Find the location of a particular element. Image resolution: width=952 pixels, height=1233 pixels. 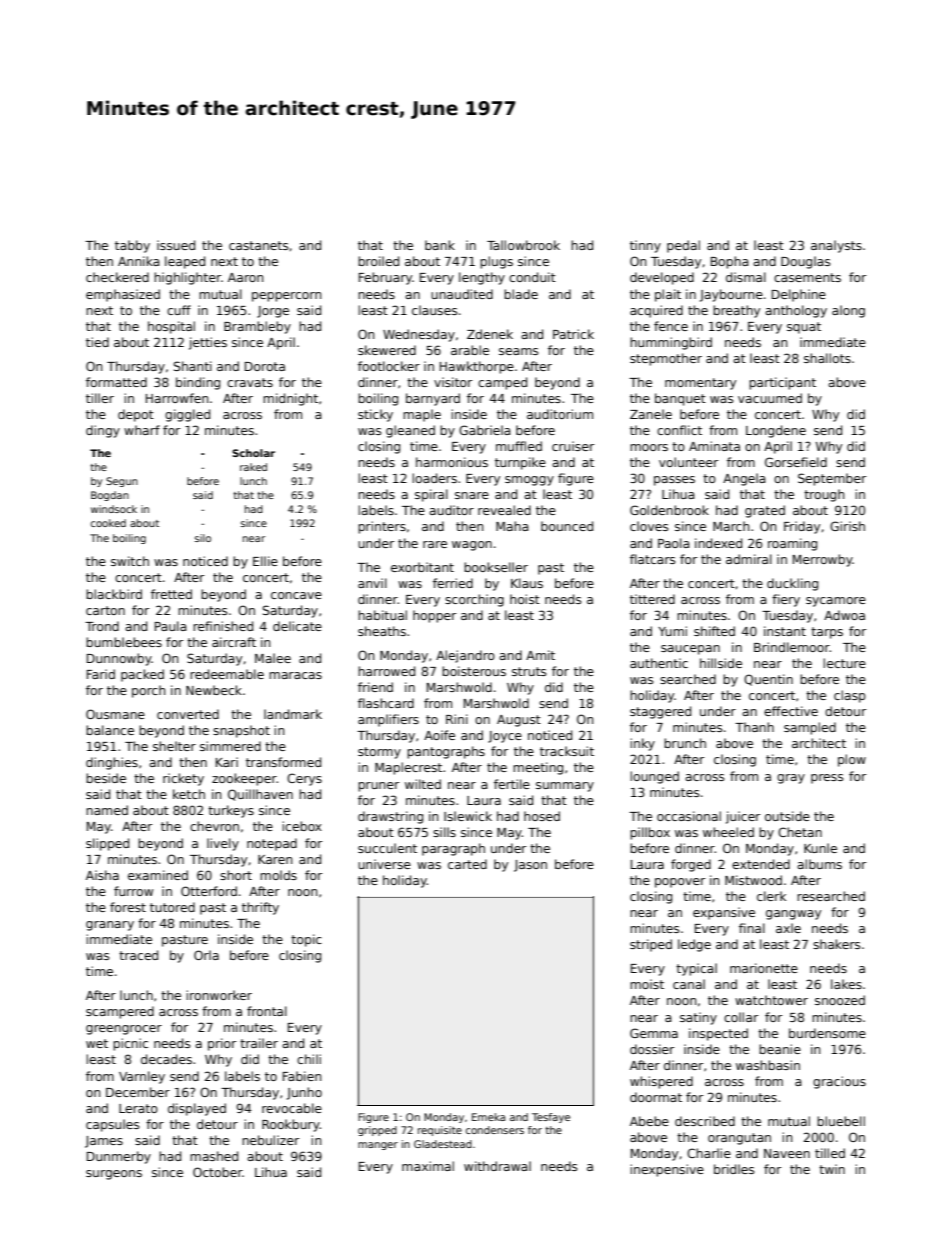

squat is located at coordinates (804, 328).
